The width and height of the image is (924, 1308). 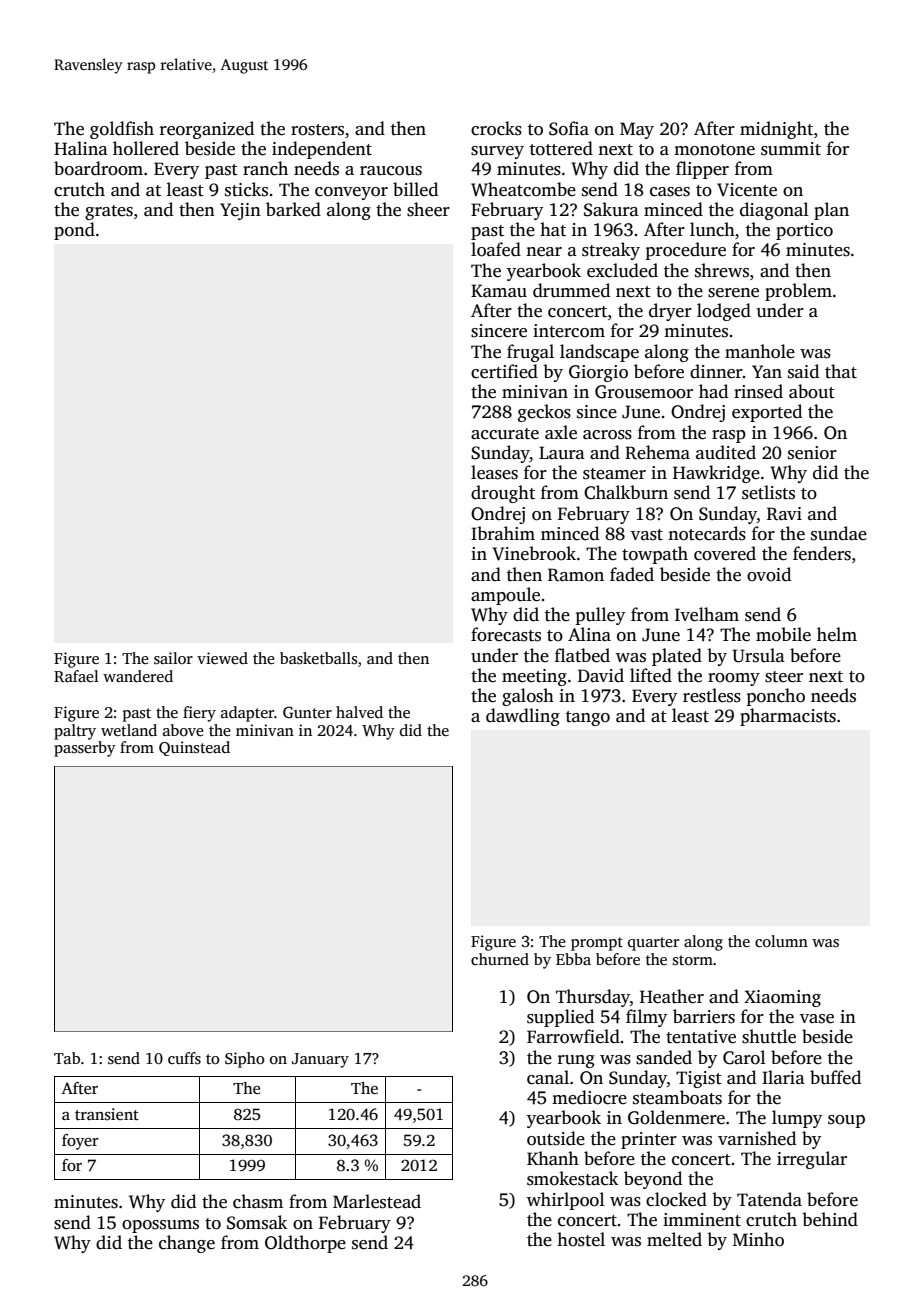 I want to click on passerby, so click(x=85, y=749).
